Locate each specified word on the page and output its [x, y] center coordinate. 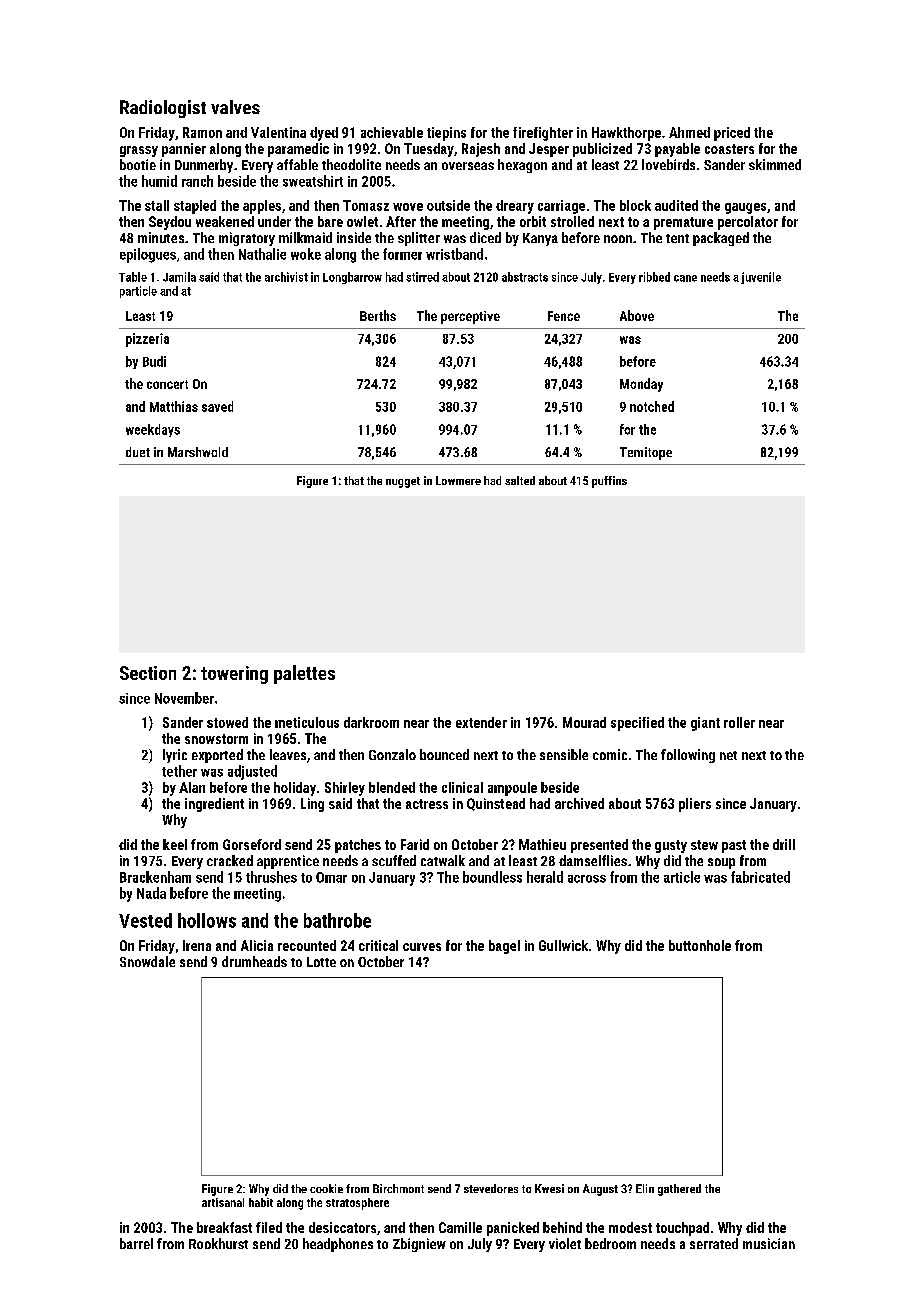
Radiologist [163, 109]
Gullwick [563, 945]
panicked [513, 1229]
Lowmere [458, 480]
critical [378, 945]
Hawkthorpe [626, 134]
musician [769, 1243]
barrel [136, 1243]
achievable [392, 132]
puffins [609, 482]
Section [148, 673]
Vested [145, 920]
